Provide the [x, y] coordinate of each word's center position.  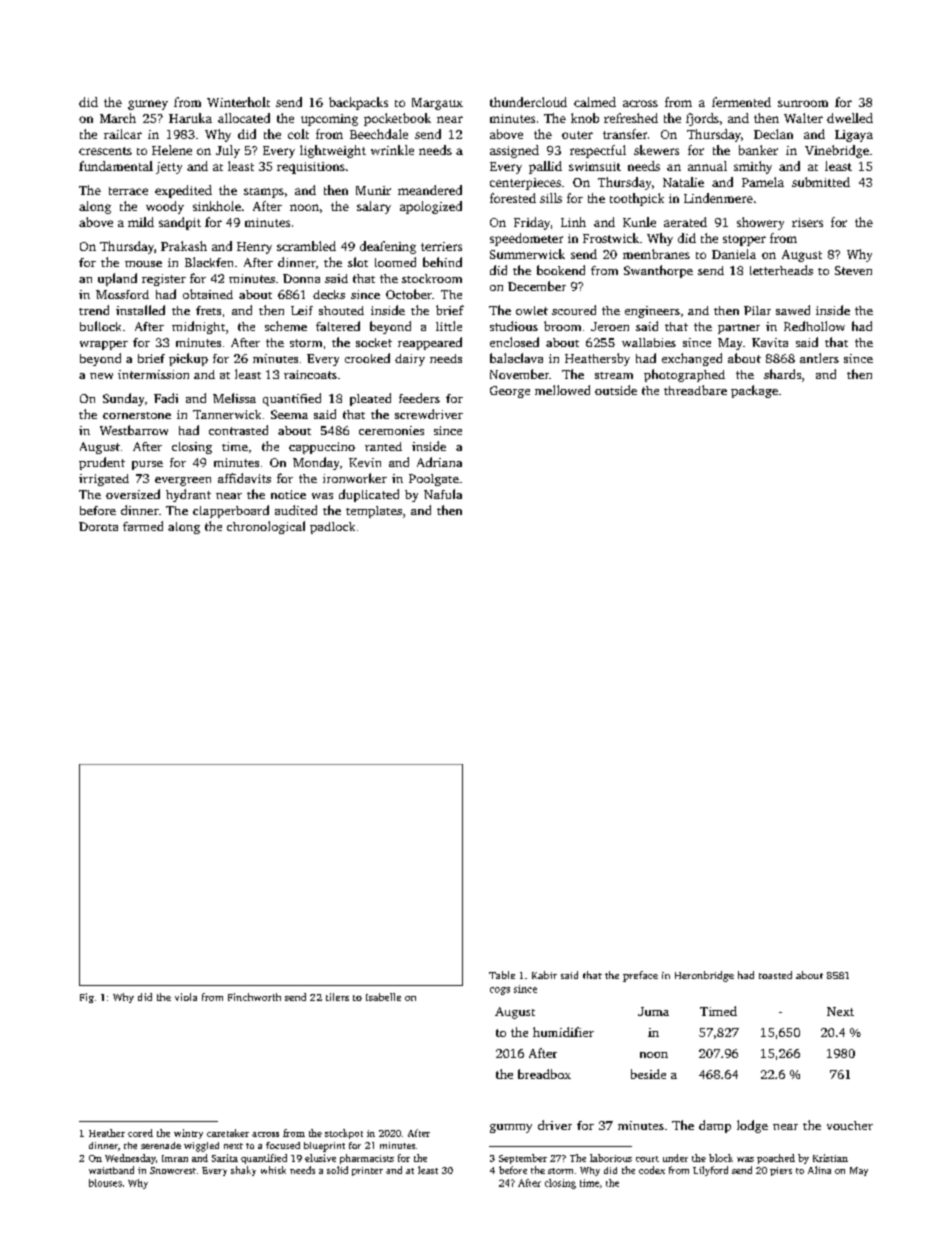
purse [147, 465]
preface [640, 976]
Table [502, 975]
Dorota [98, 526]
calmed [595, 102]
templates [374, 512]
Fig [87, 998]
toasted [775, 975]
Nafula [443, 494]
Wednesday [130, 1159]
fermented [741, 102]
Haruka [190, 118]
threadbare [695, 390]
